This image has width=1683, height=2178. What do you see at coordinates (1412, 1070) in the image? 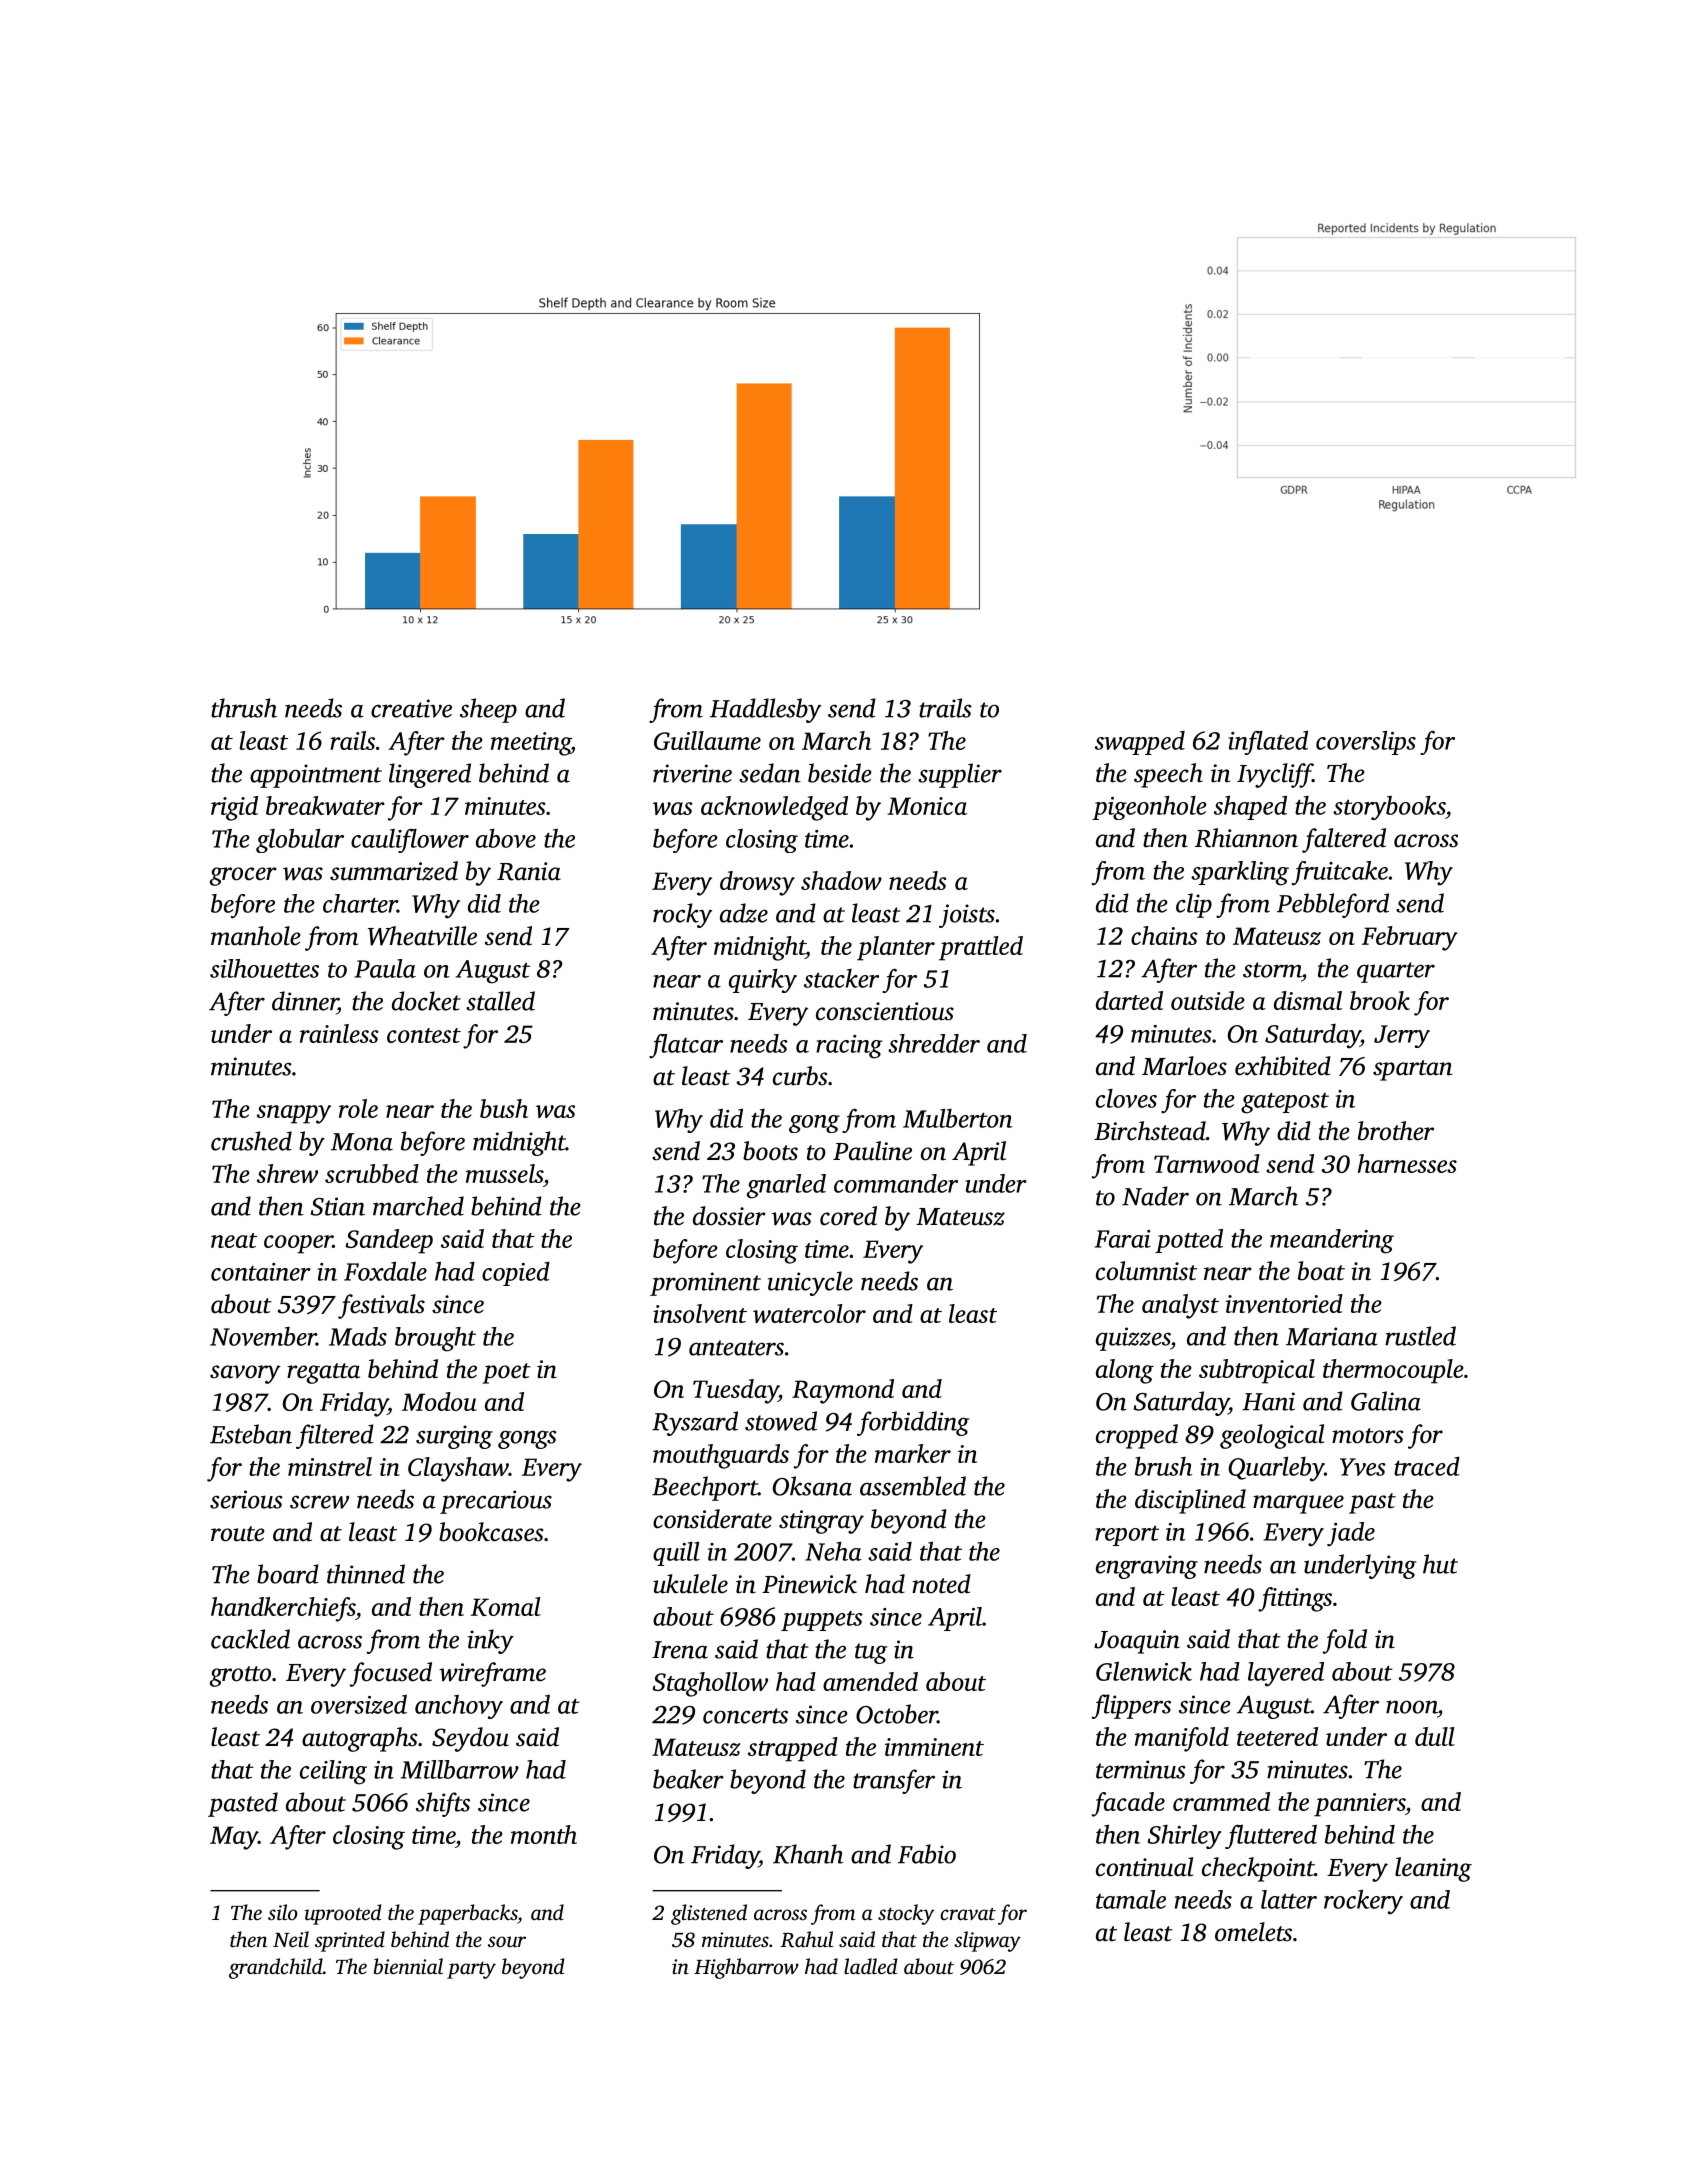
I see `spartan` at bounding box center [1412, 1070].
